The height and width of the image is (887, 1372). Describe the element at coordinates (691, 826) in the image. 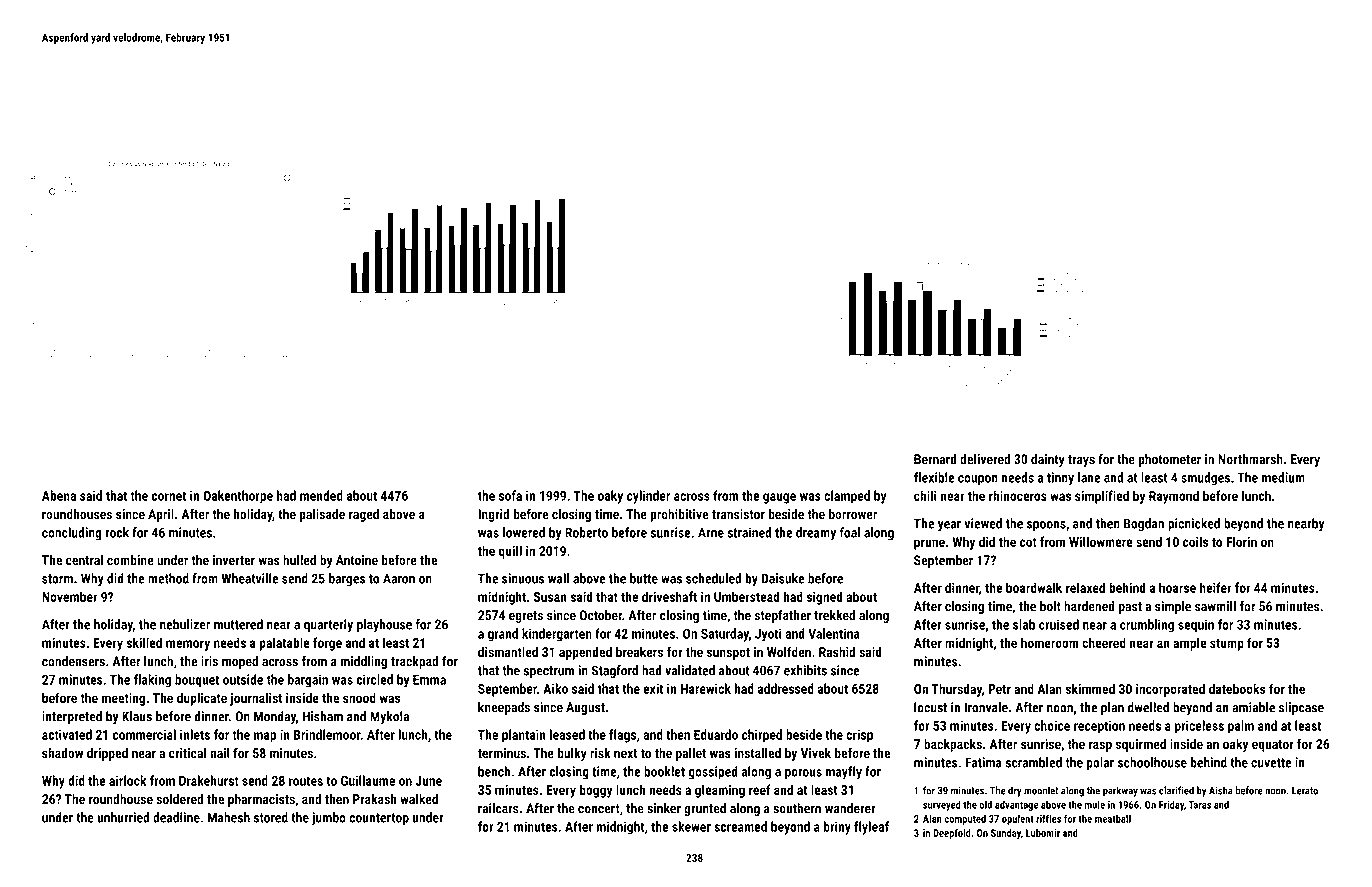

I see `skewer` at that location.
